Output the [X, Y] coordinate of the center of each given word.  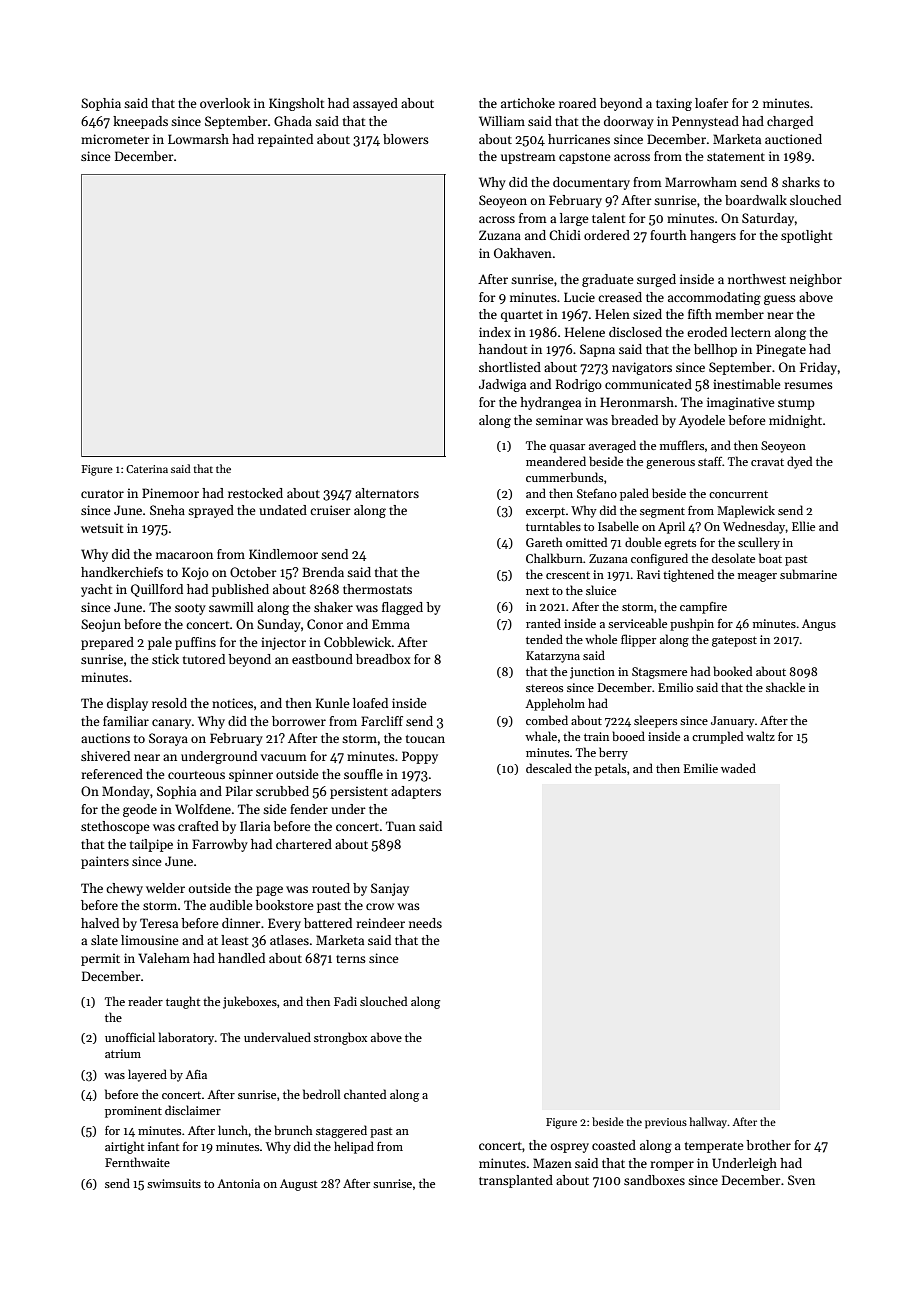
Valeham [164, 958]
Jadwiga [502, 385]
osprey [570, 1148]
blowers [406, 139]
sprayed [211, 511]
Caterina [147, 469]
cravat [767, 462]
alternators [387, 493]
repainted [285, 140]
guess [780, 300]
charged [790, 122]
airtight [124, 1147]
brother [768, 1145]
